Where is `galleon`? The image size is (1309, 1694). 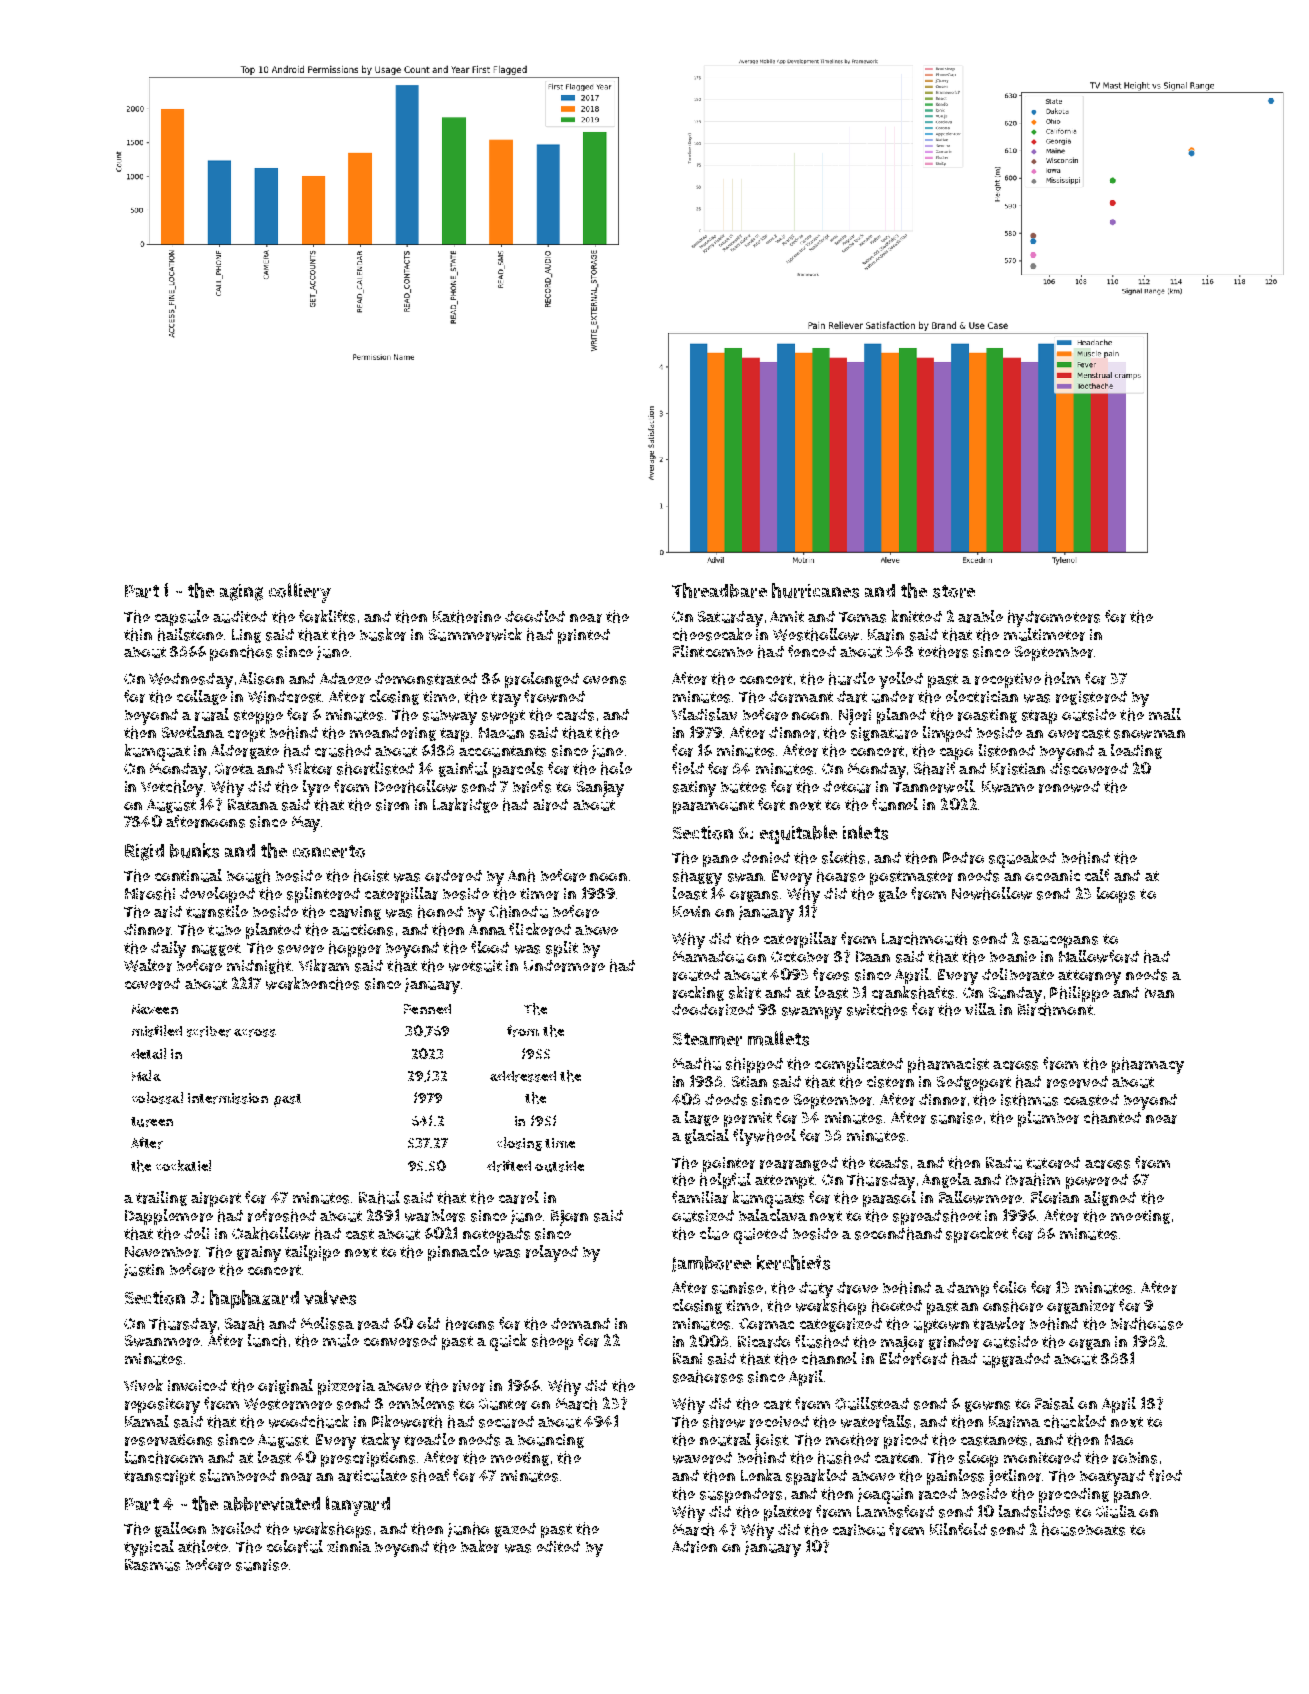
galleon is located at coordinates (180, 1529).
